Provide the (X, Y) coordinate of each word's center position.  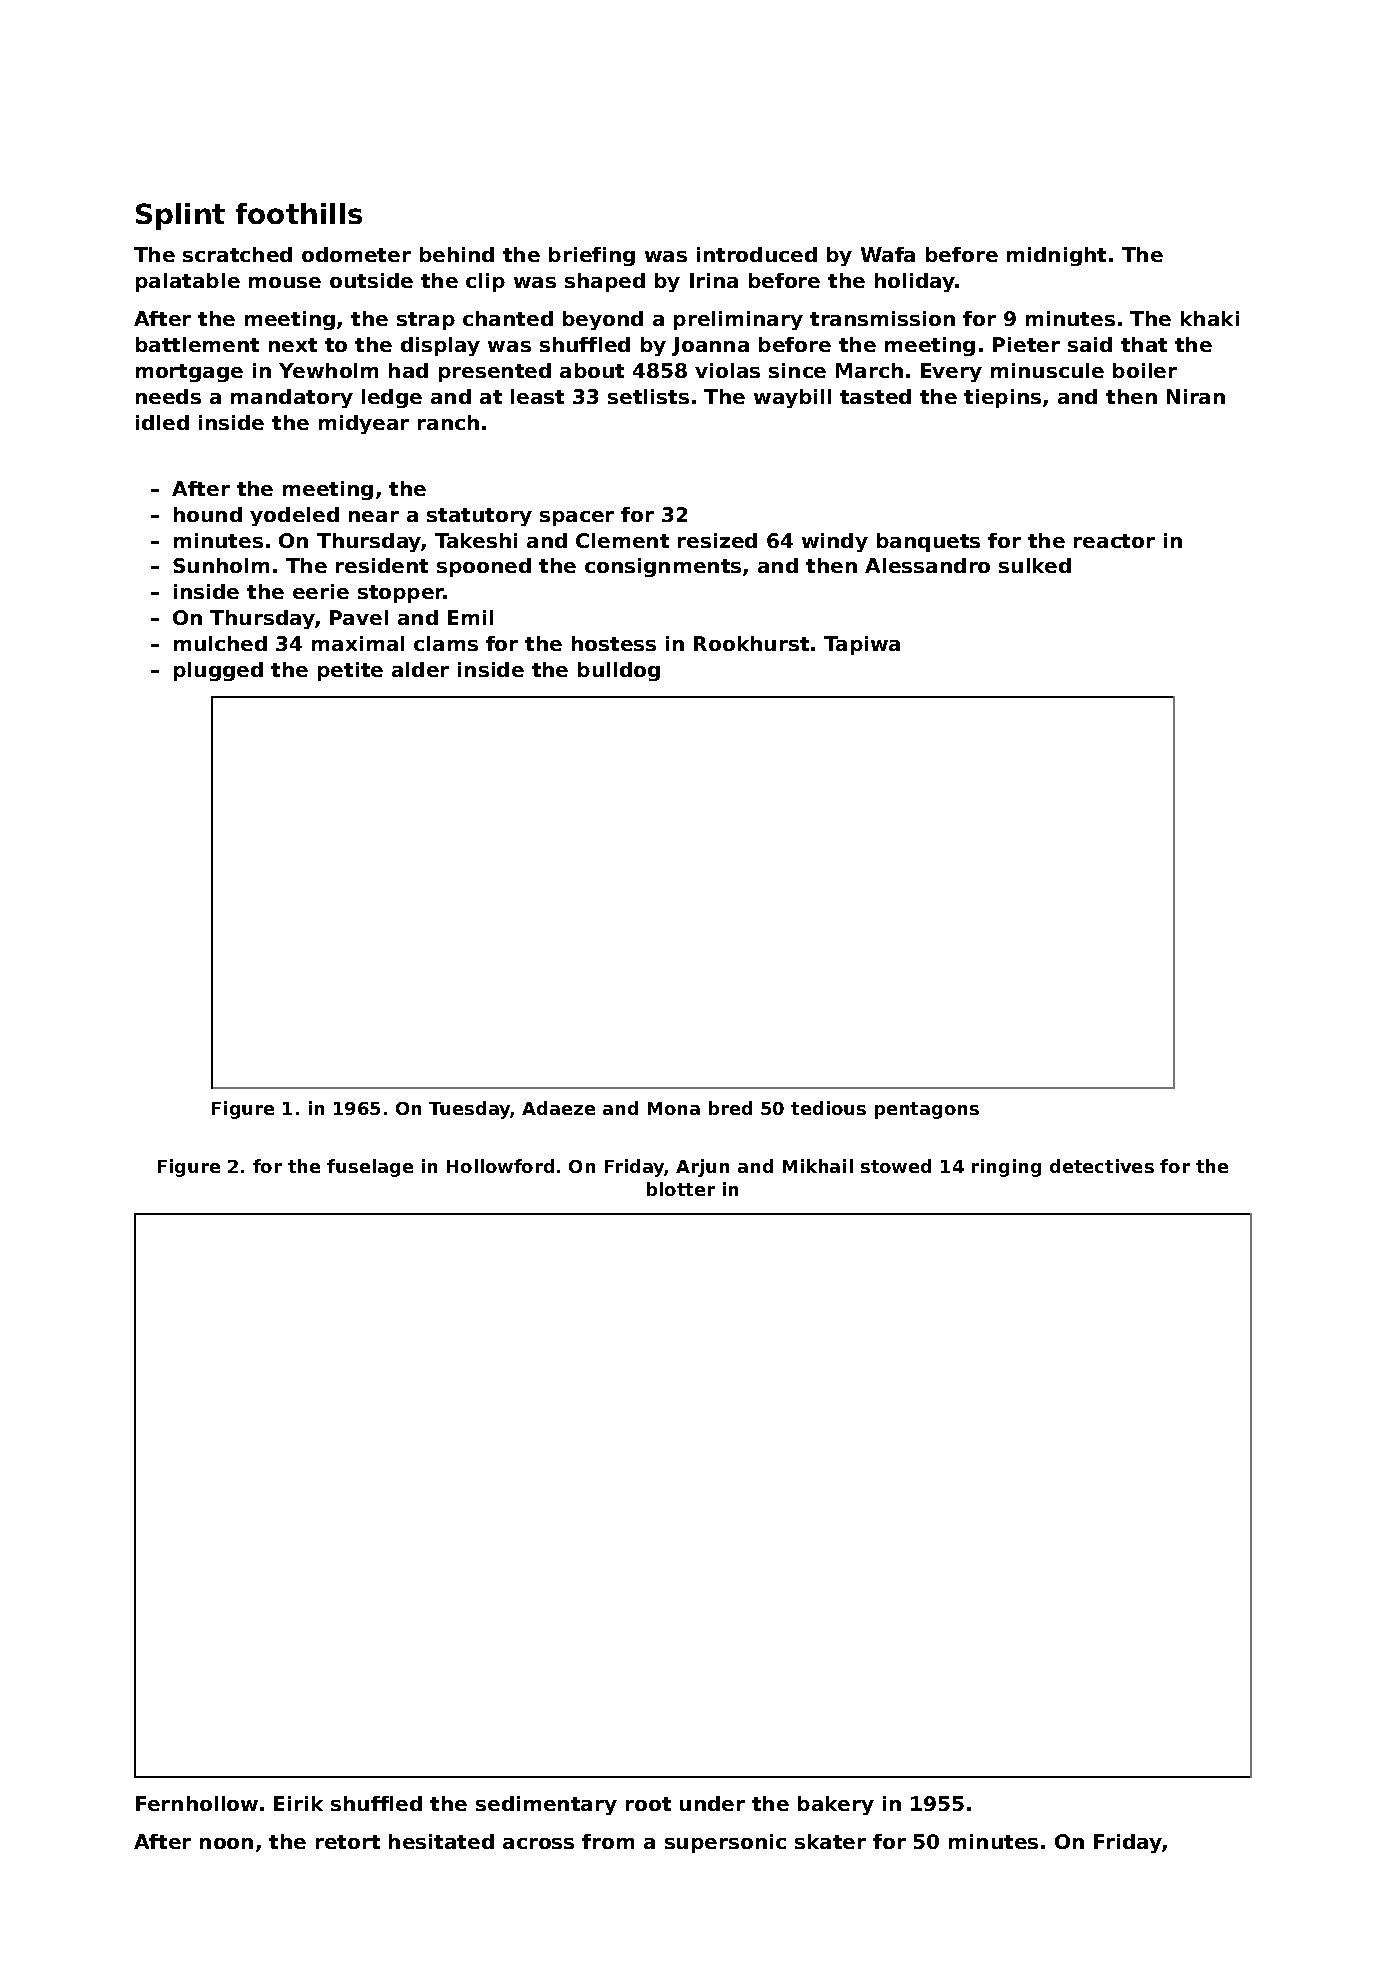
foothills (299, 213)
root (648, 1804)
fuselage (370, 1168)
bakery (836, 1805)
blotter (681, 1189)
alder (420, 669)
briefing (592, 256)
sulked (1035, 565)
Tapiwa (862, 645)
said (1090, 344)
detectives (1102, 1166)
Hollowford (500, 1166)
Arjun (702, 1168)
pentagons (927, 1110)
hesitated (441, 1841)
